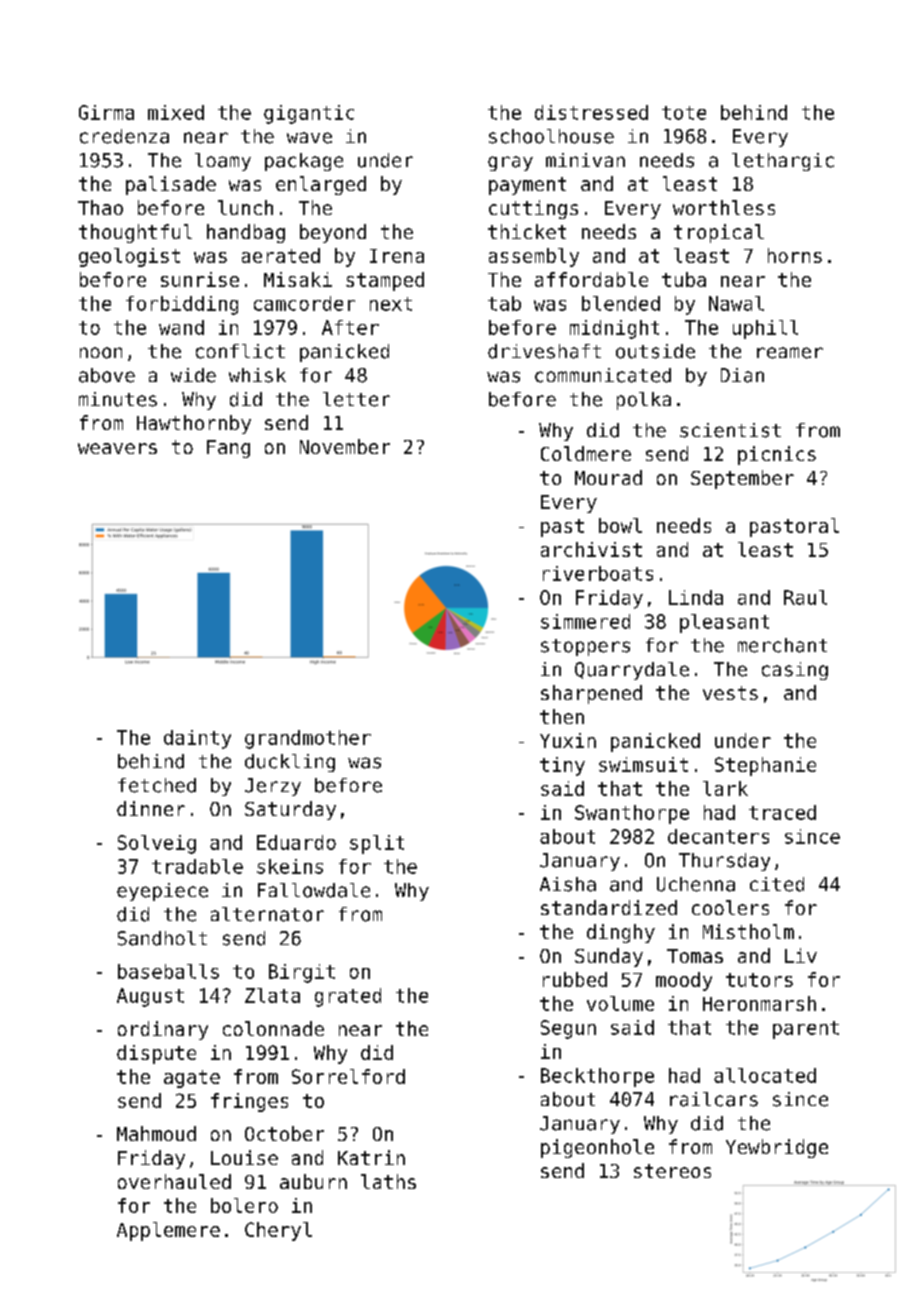 The width and height of the document is (924, 1311). What do you see at coordinates (350, 327) in the document?
I see `After` at bounding box center [350, 327].
